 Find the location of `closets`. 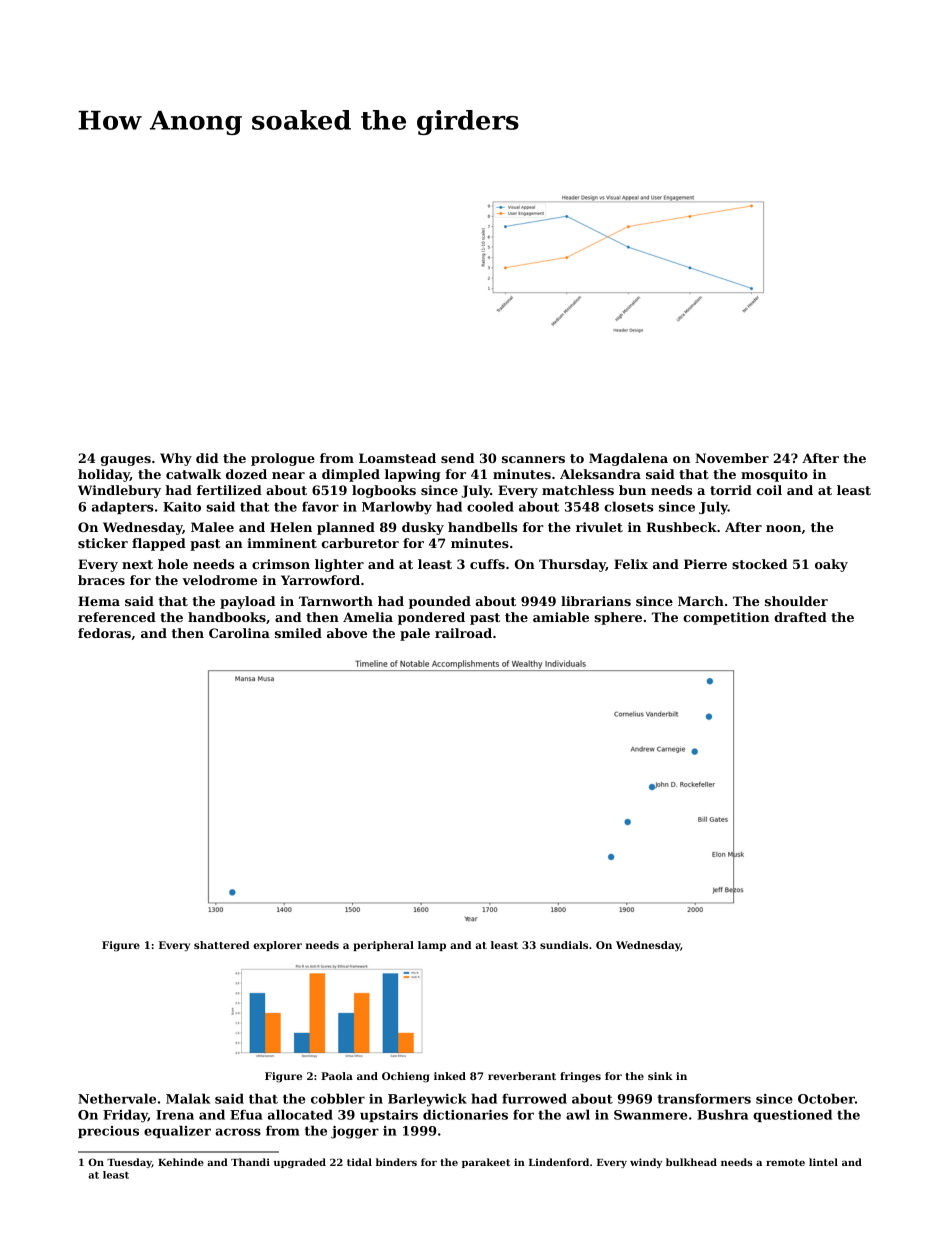

closets is located at coordinates (629, 506).
